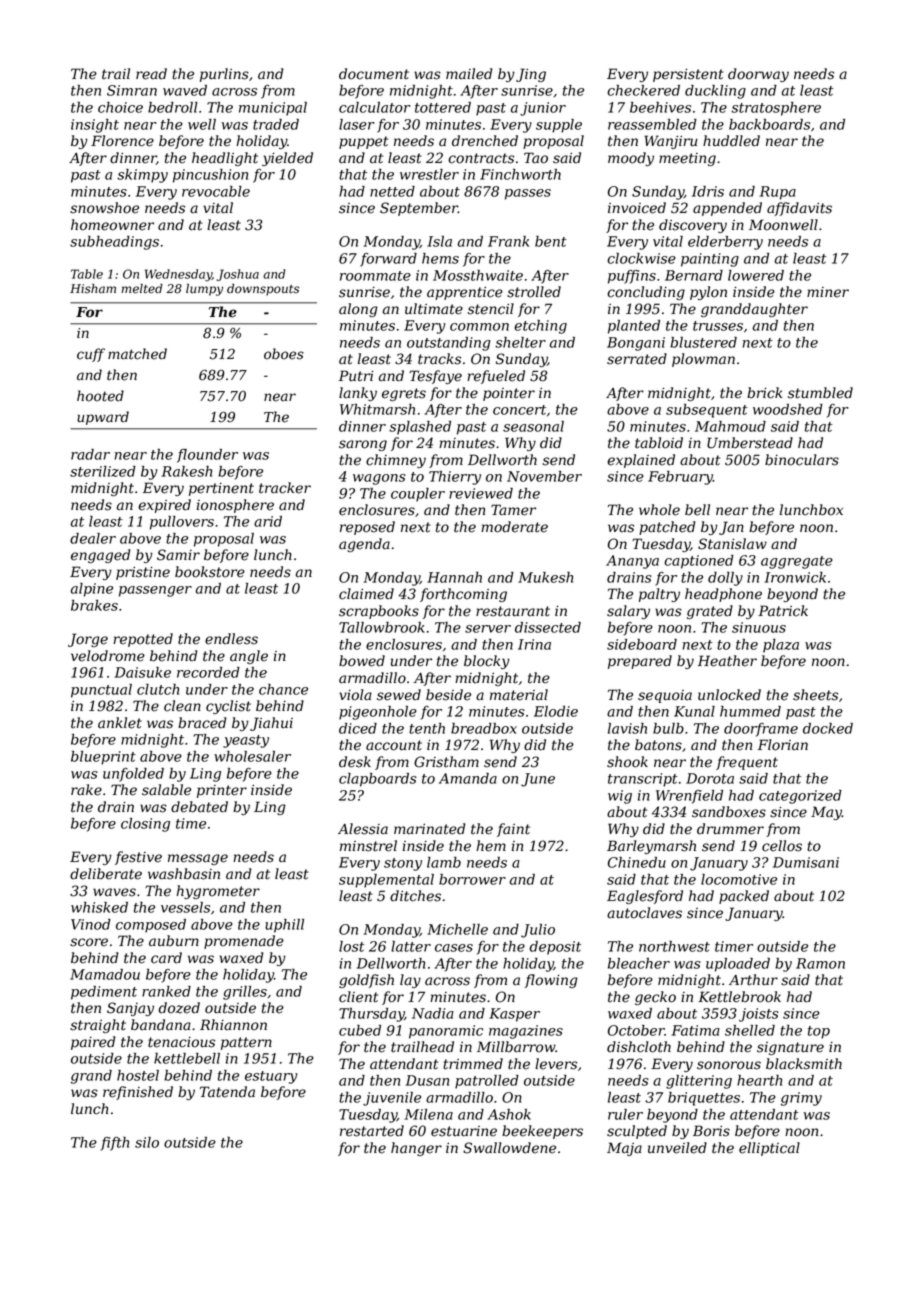 The height and width of the image is (1308, 924). What do you see at coordinates (639, 963) in the image?
I see `bleacher` at bounding box center [639, 963].
